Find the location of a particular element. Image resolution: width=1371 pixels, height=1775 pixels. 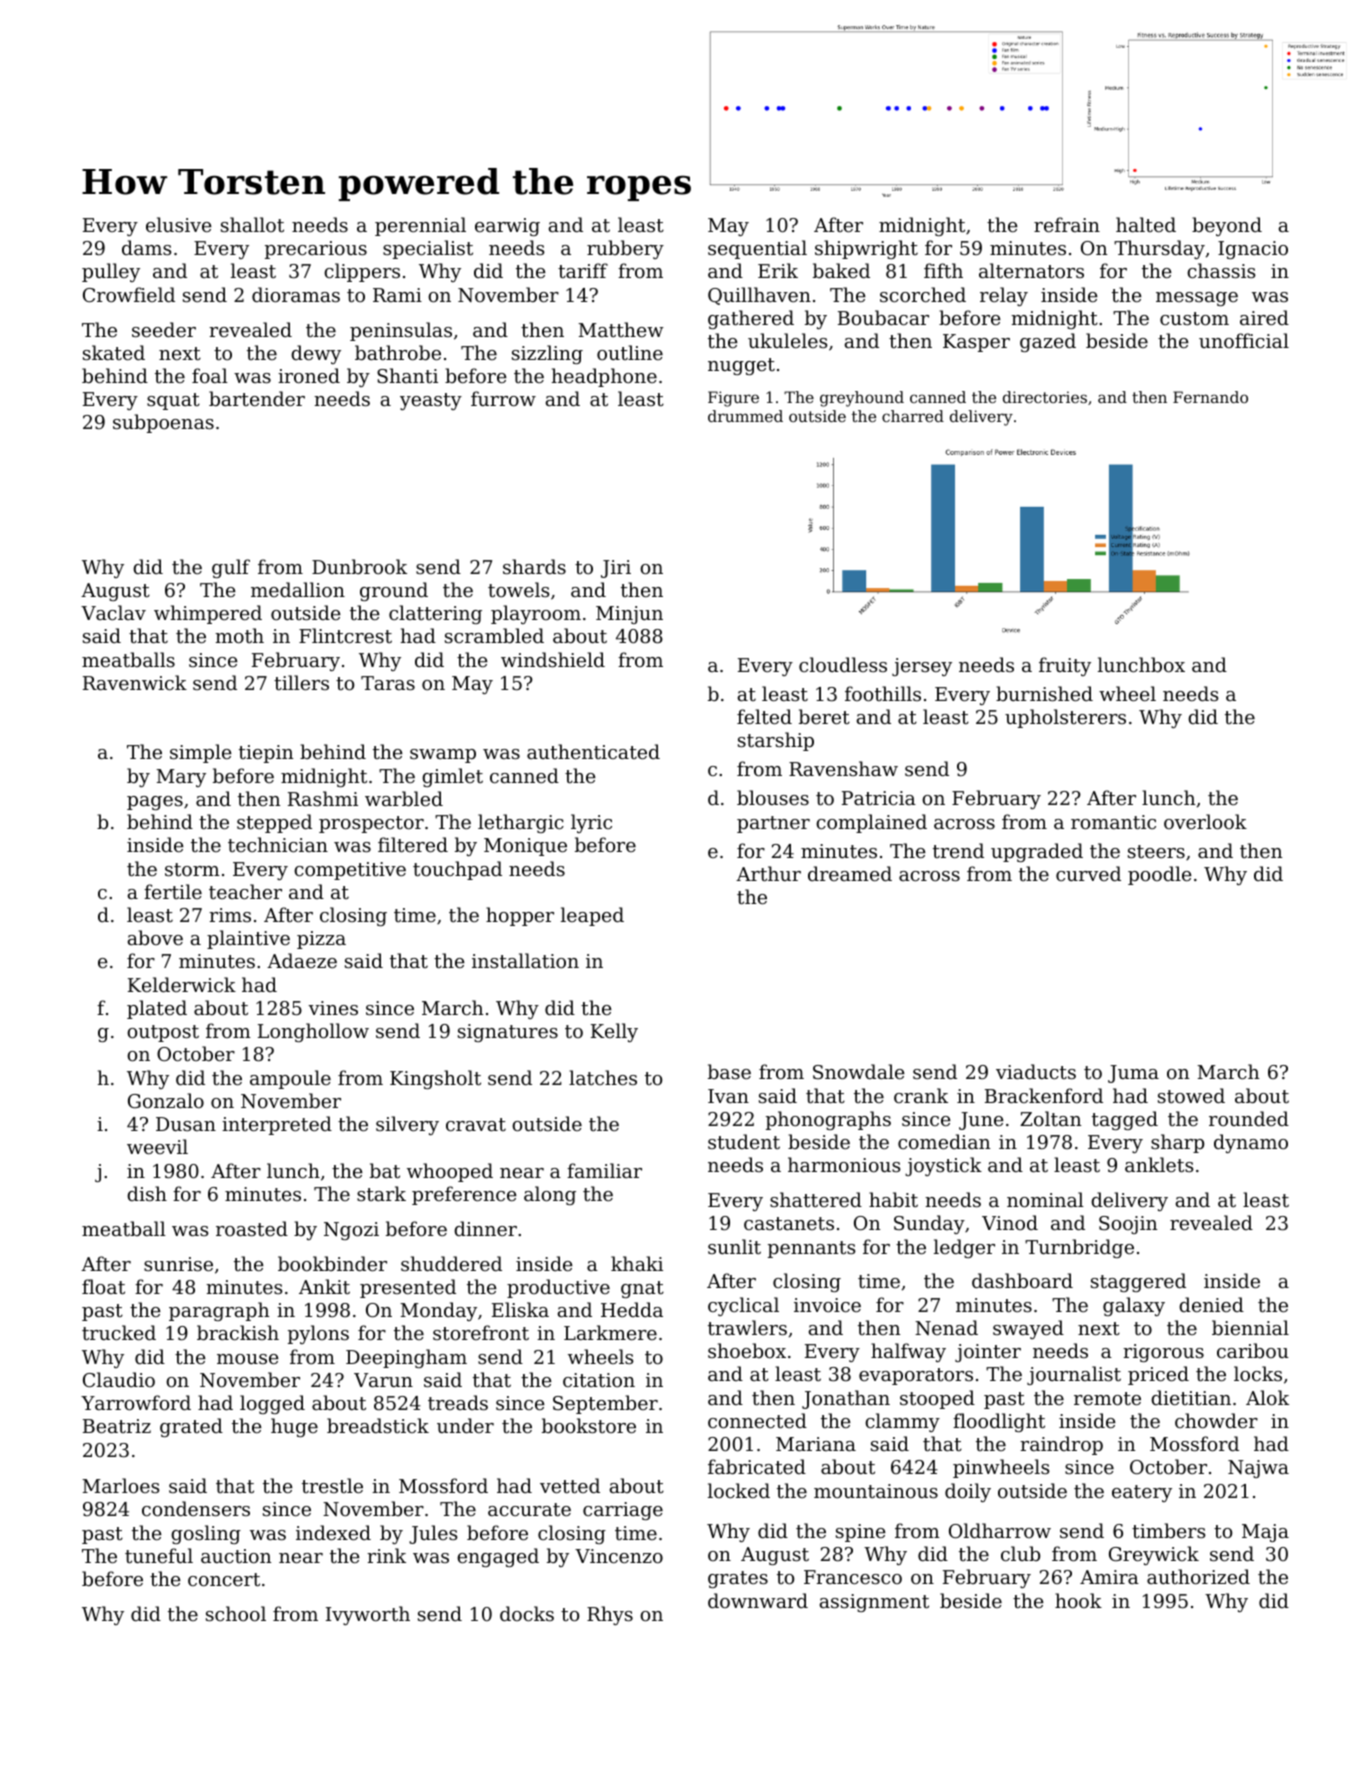

vetted is located at coordinates (570, 1485).
